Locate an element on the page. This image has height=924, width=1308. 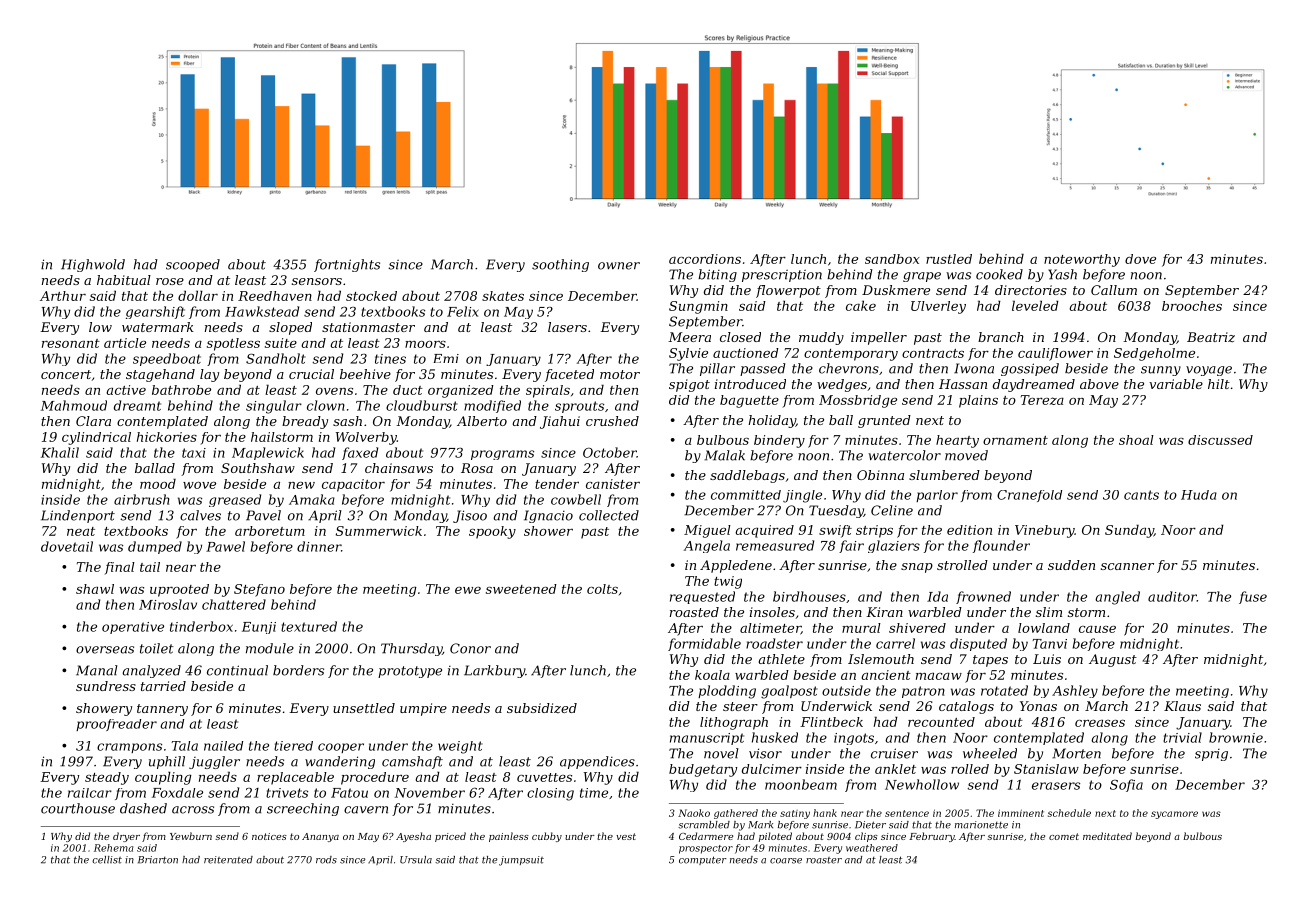
Naoko is located at coordinates (694, 813).
